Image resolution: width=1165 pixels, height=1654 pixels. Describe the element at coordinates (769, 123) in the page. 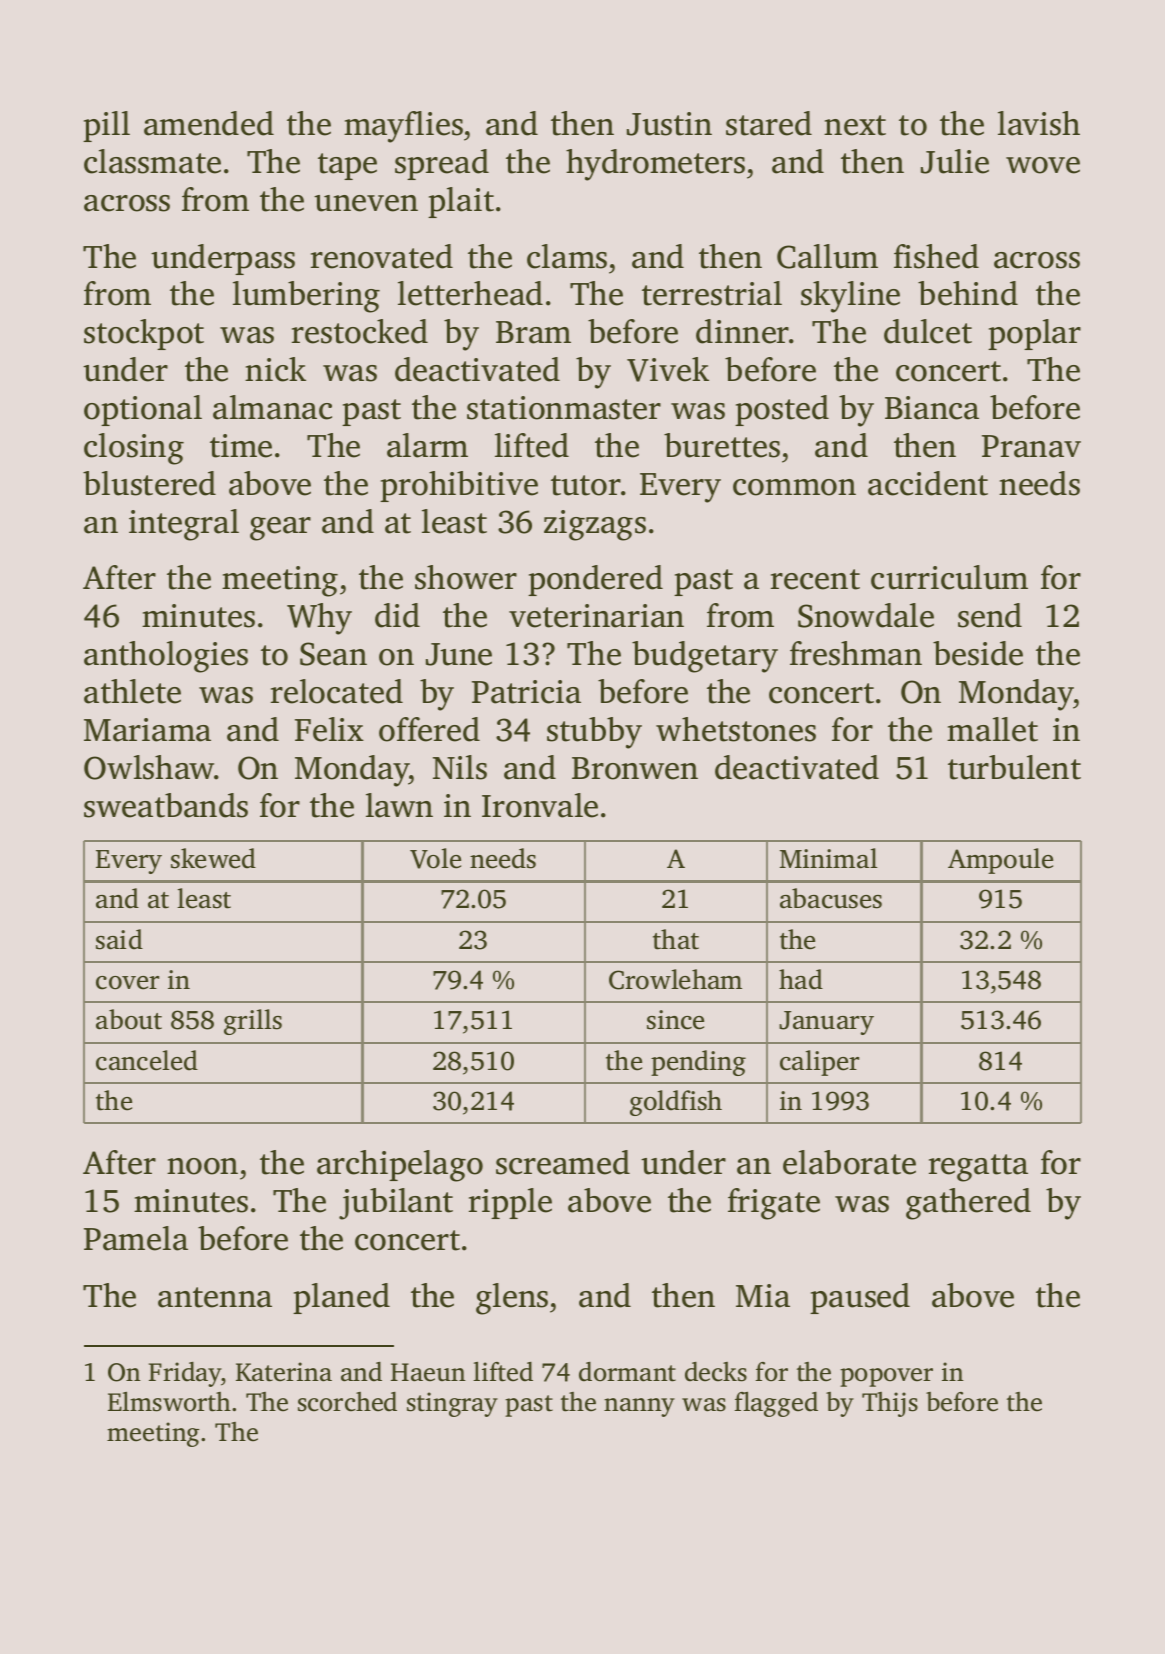

I see `stared` at that location.
